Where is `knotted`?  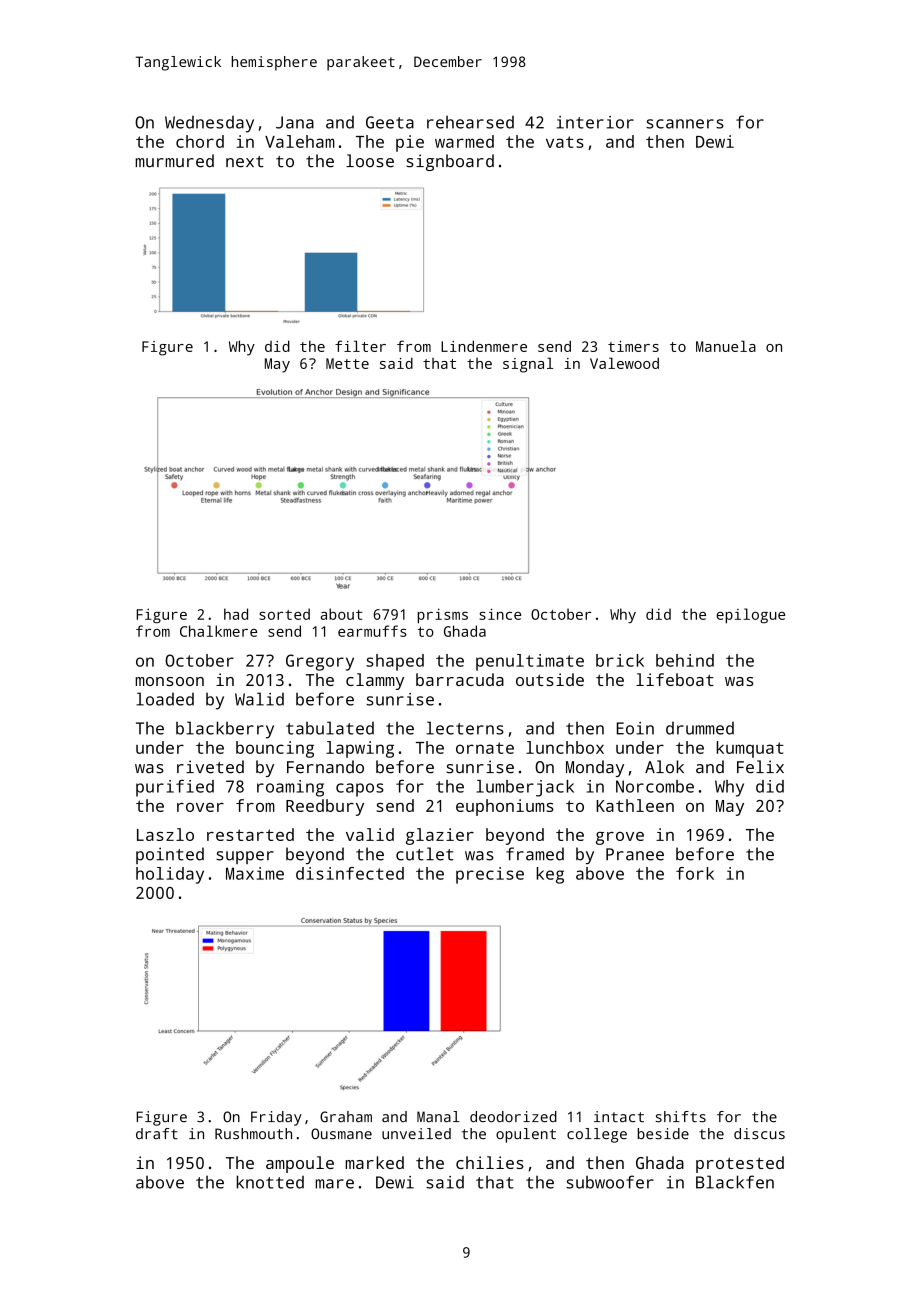 knotted is located at coordinates (270, 1182).
